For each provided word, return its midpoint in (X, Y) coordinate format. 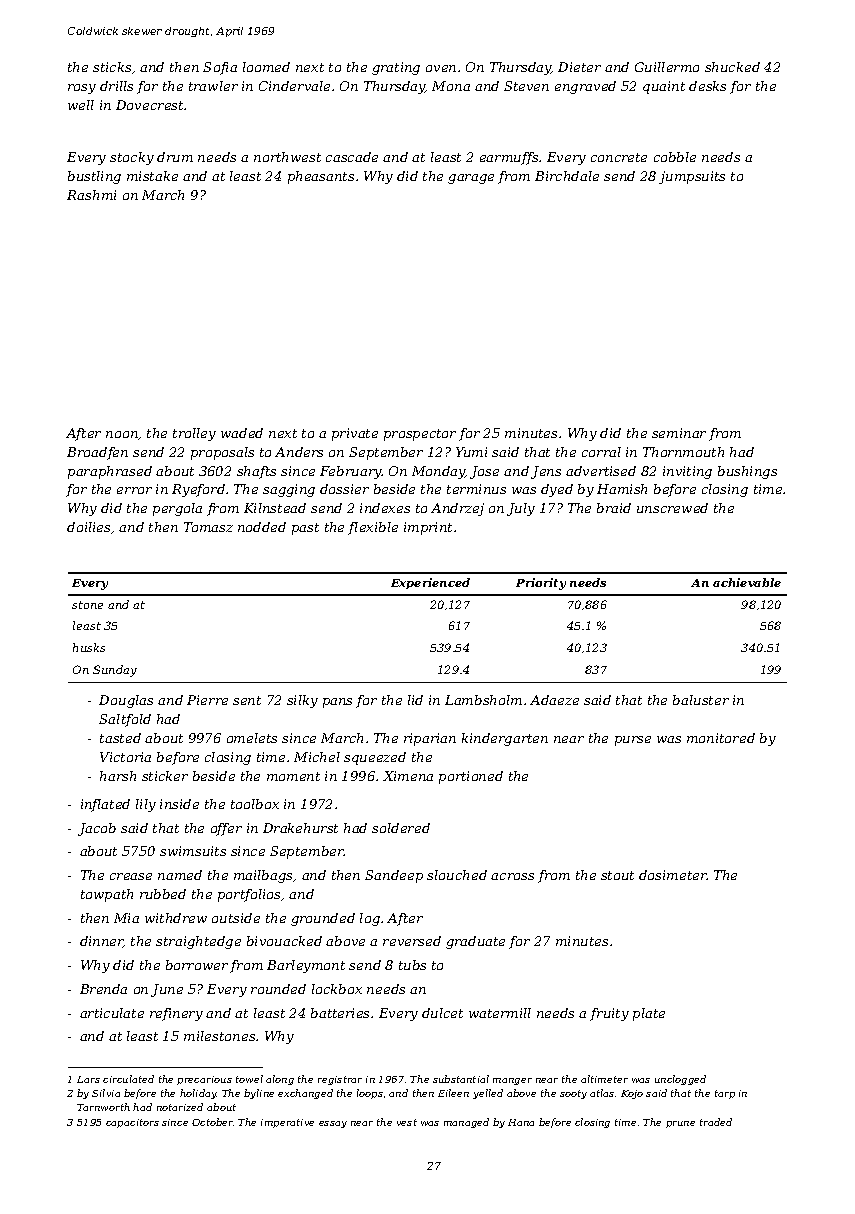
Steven (526, 86)
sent (247, 700)
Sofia (220, 68)
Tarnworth (103, 1107)
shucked (732, 67)
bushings (747, 472)
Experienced (430, 583)
